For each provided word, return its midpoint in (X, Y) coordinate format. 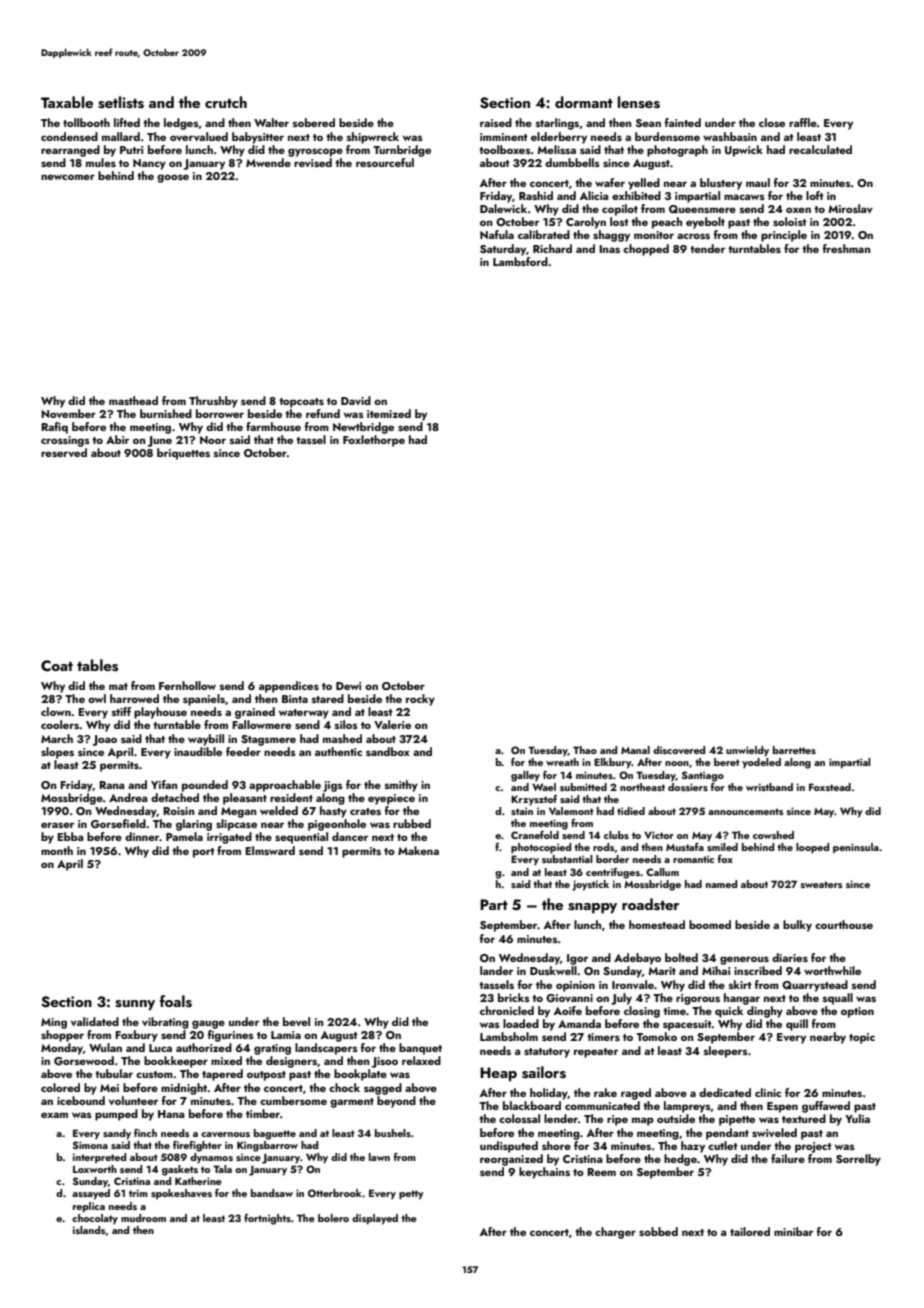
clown (56, 711)
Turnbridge (402, 151)
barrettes (794, 750)
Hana (171, 1114)
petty (411, 1195)
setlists (121, 102)
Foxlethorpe (374, 441)
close (772, 122)
